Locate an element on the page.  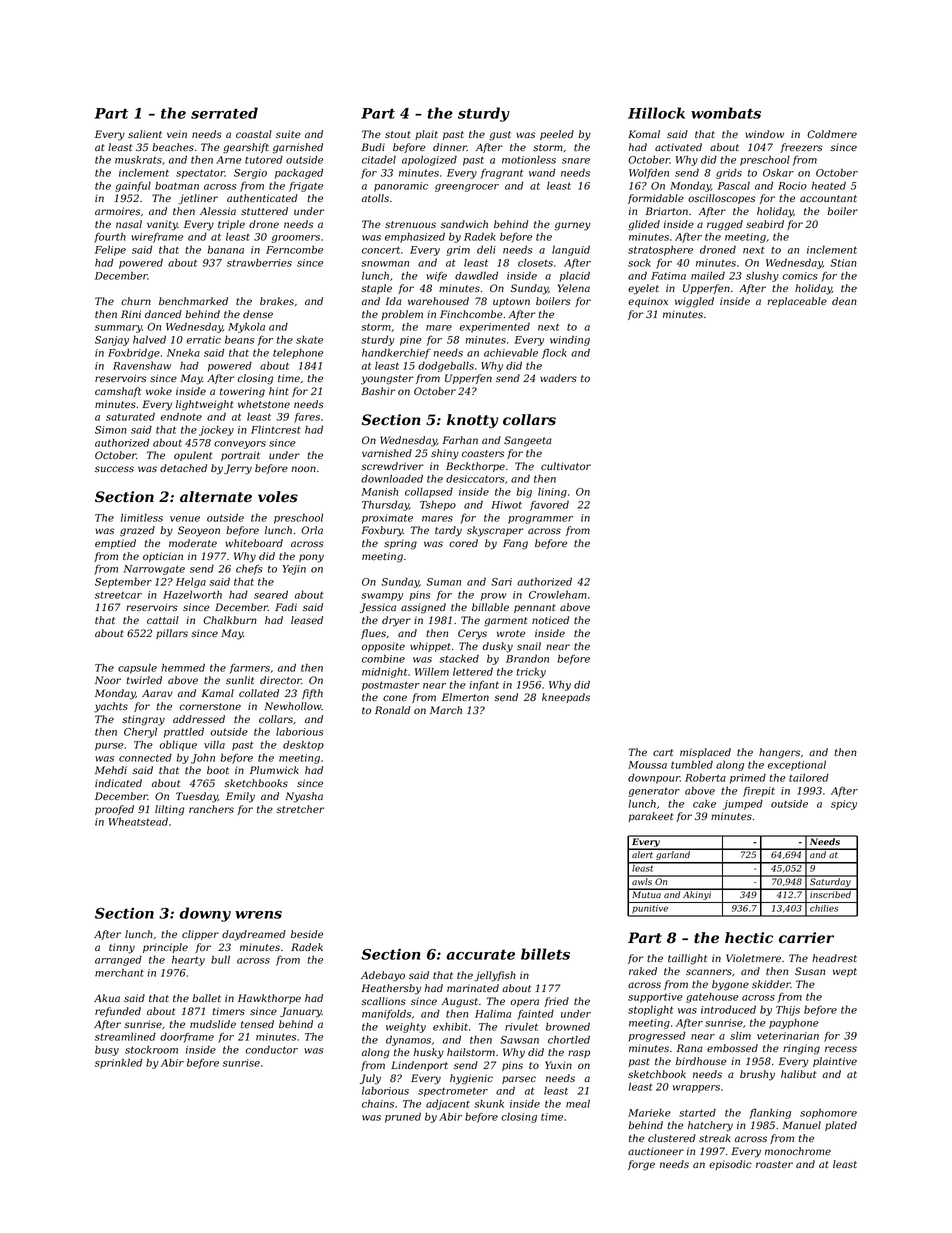
beans is located at coordinates (239, 339).
